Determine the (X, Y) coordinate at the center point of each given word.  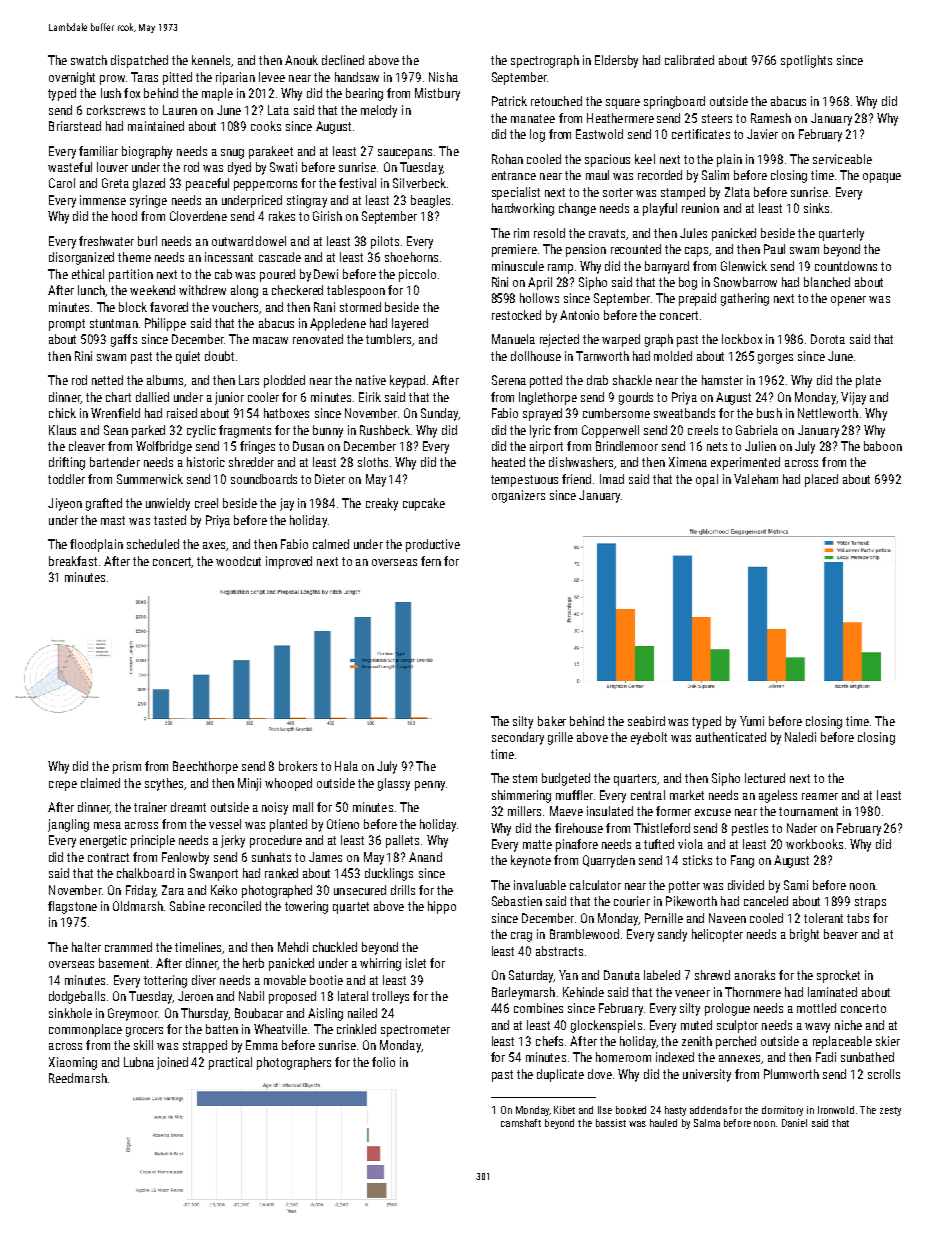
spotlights (806, 61)
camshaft (521, 1123)
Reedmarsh (78, 1078)
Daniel (794, 1123)
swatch (89, 60)
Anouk (301, 60)
